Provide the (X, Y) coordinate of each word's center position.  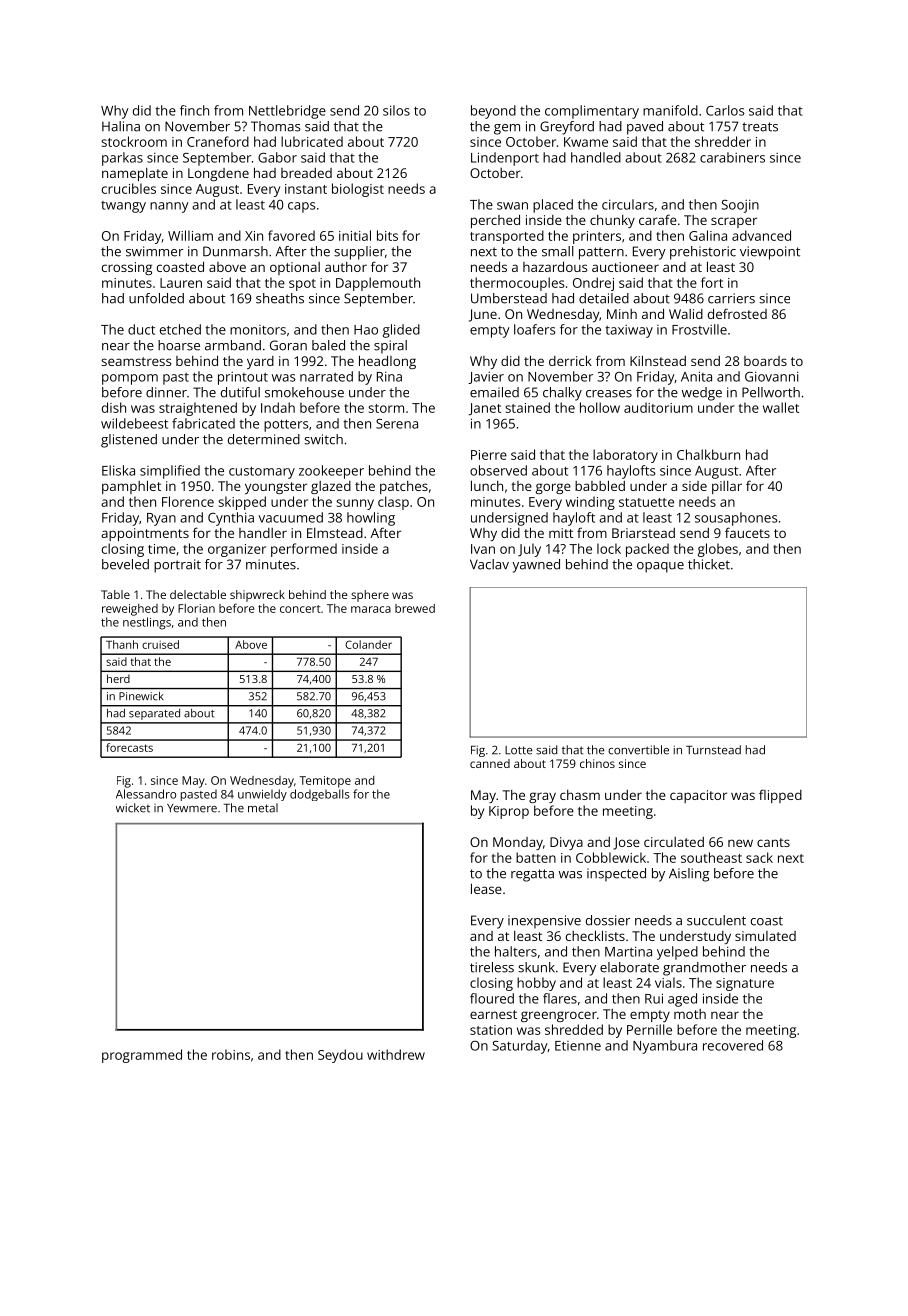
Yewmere (192, 808)
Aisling (689, 875)
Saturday (520, 1047)
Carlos (725, 110)
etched (180, 329)
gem (507, 129)
